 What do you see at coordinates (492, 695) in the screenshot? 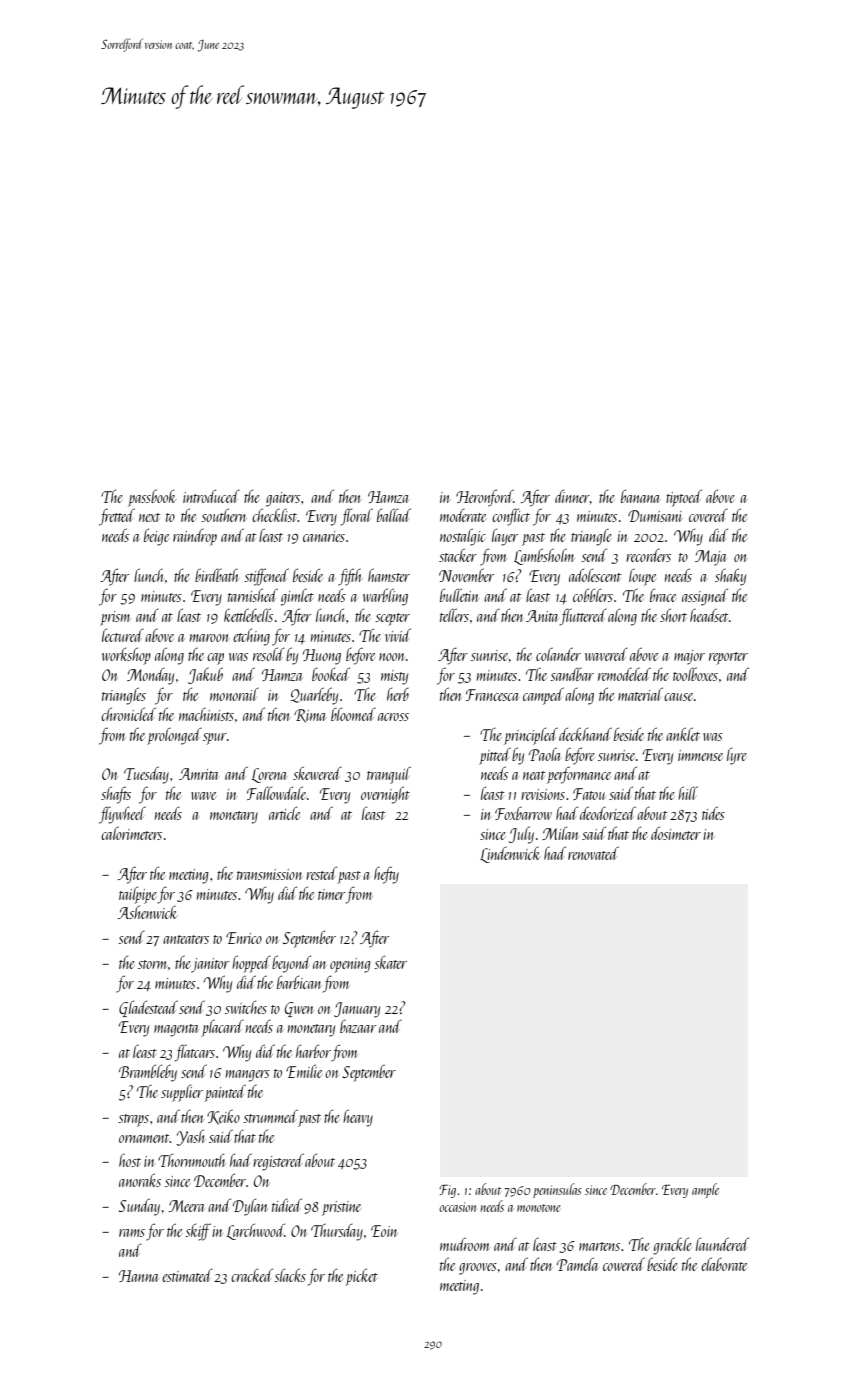
I see `Francesca` at bounding box center [492, 695].
